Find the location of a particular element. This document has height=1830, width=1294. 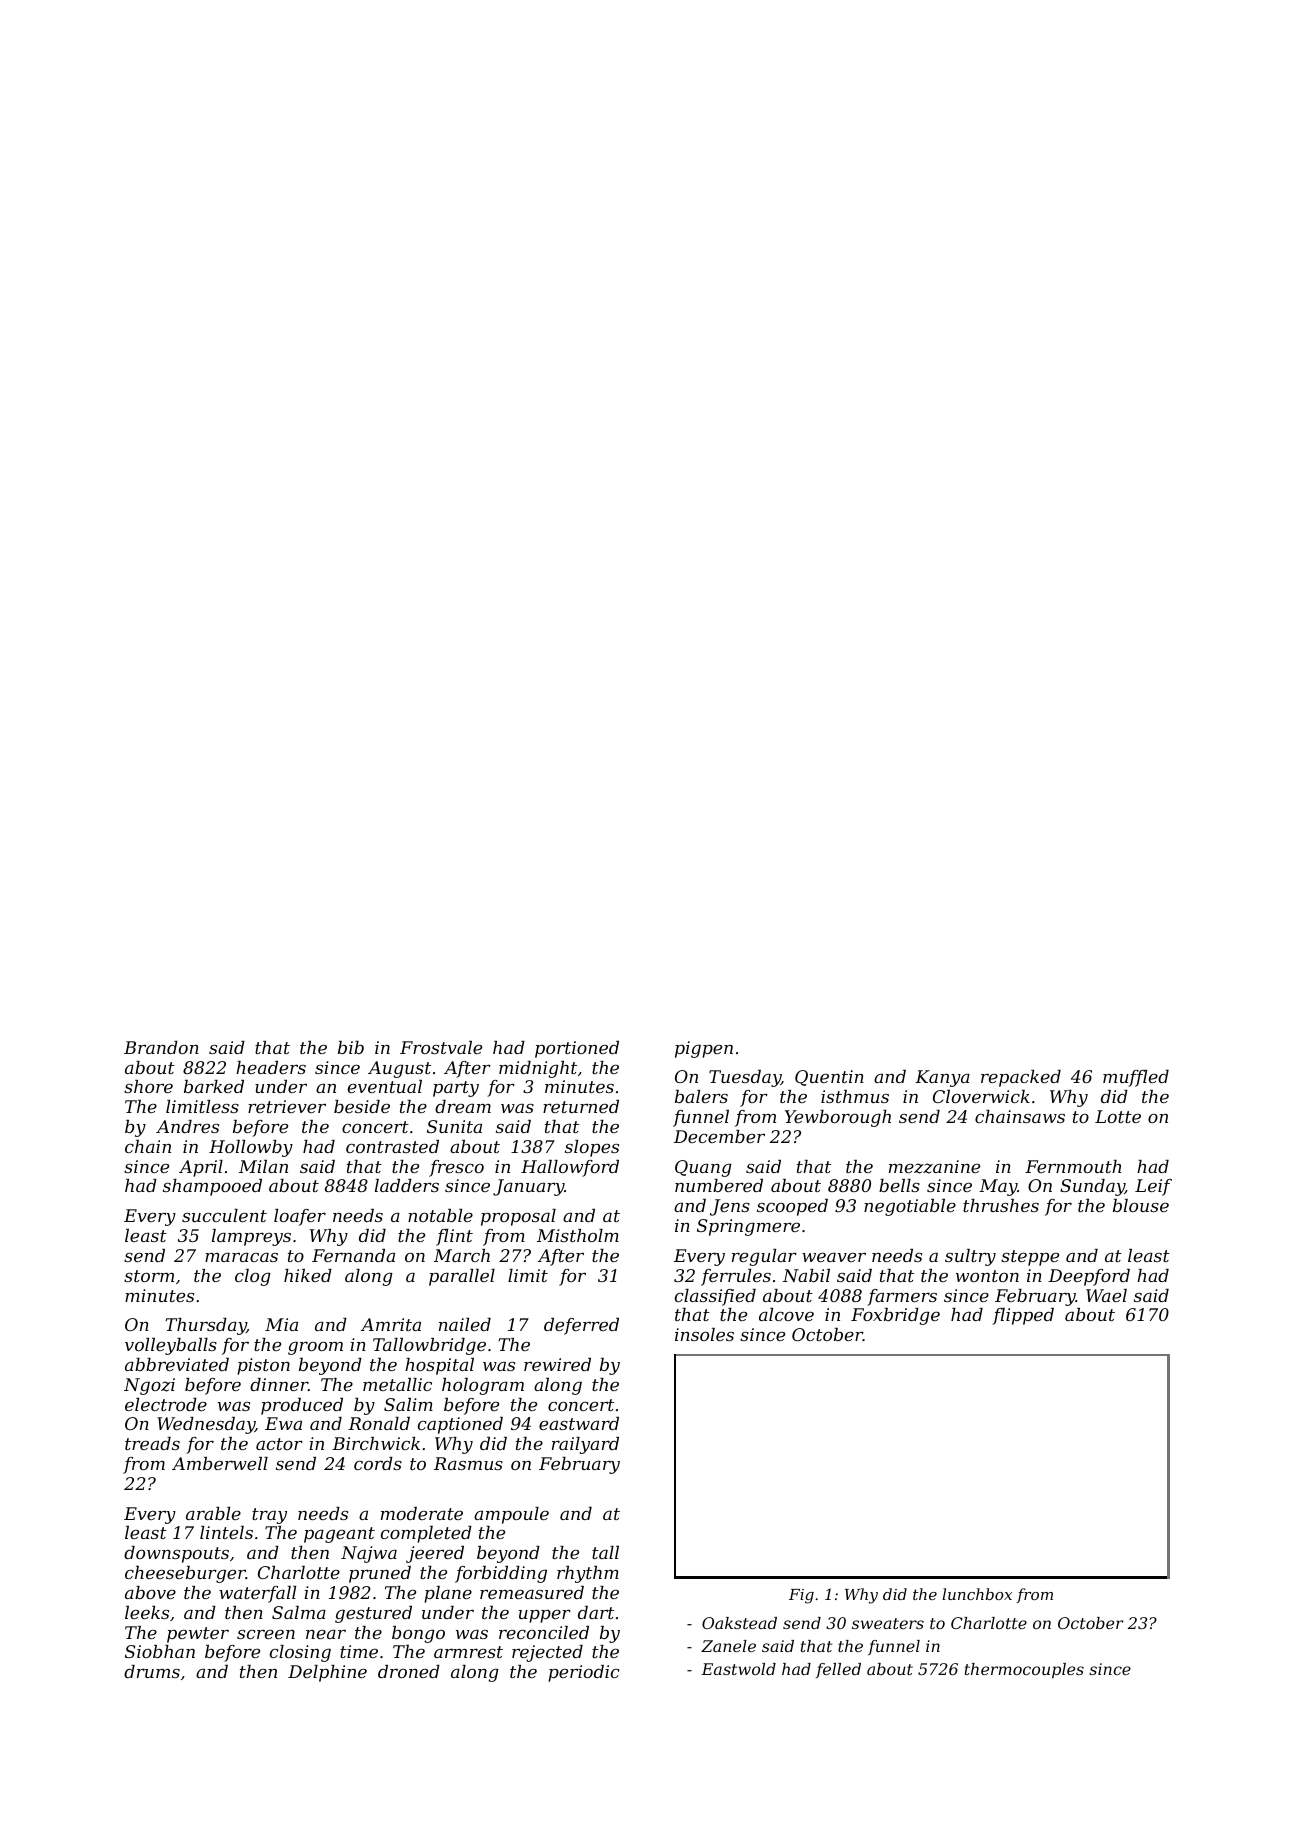

party is located at coordinates (456, 1089).
